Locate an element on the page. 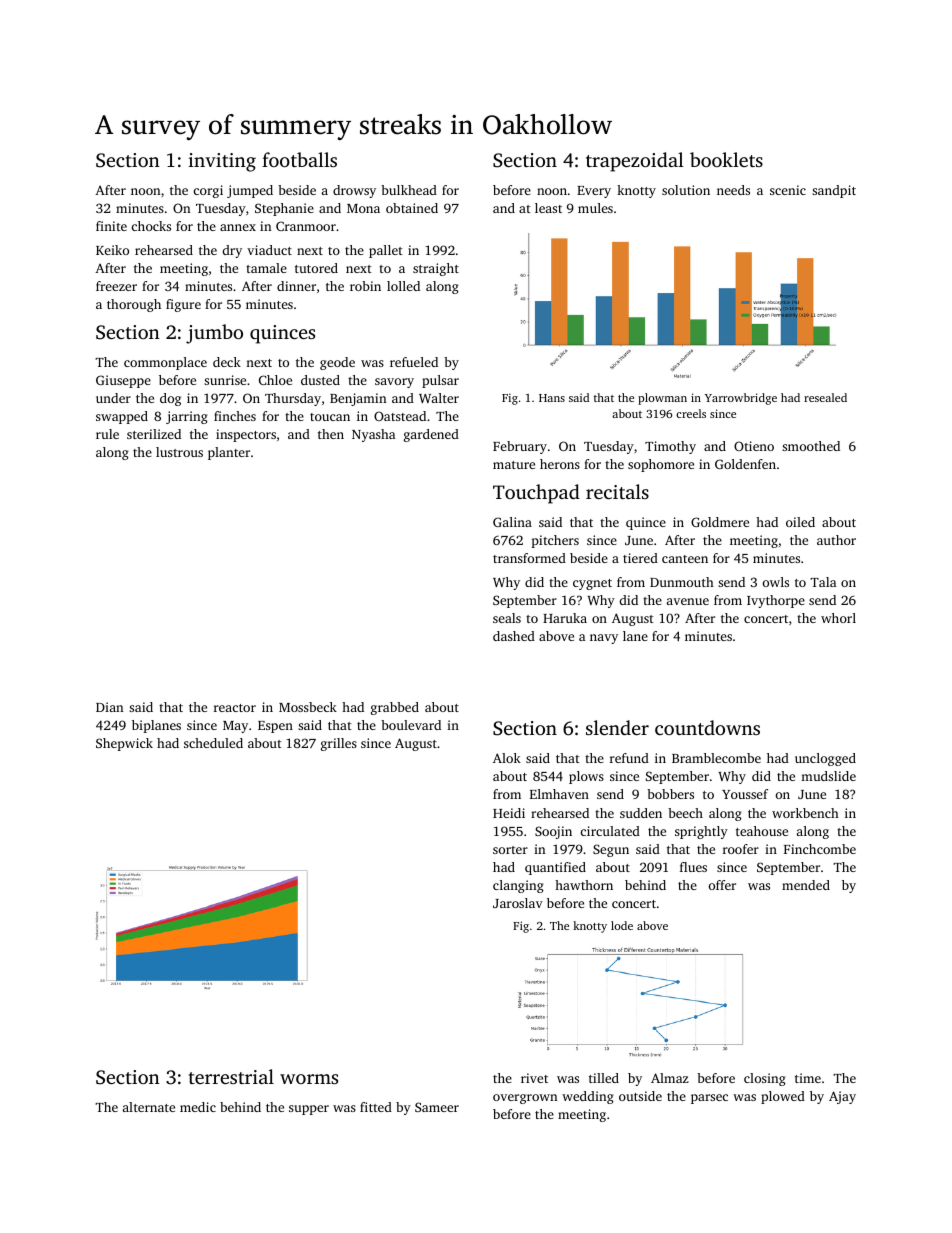 The width and height of the image is (952, 1233). sophomore is located at coordinates (661, 465).
